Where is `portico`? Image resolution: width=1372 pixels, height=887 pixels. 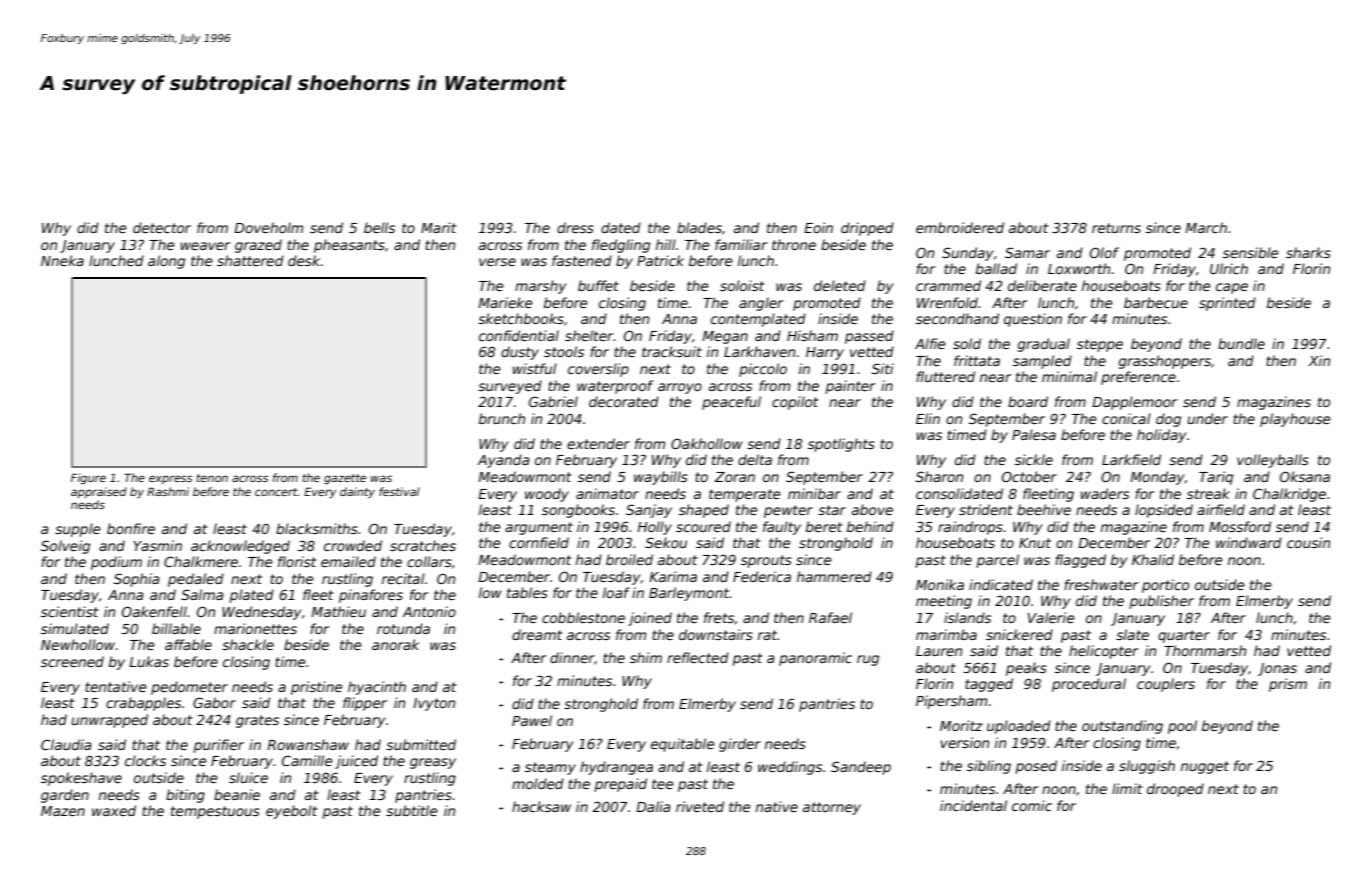
portico is located at coordinates (1165, 586).
